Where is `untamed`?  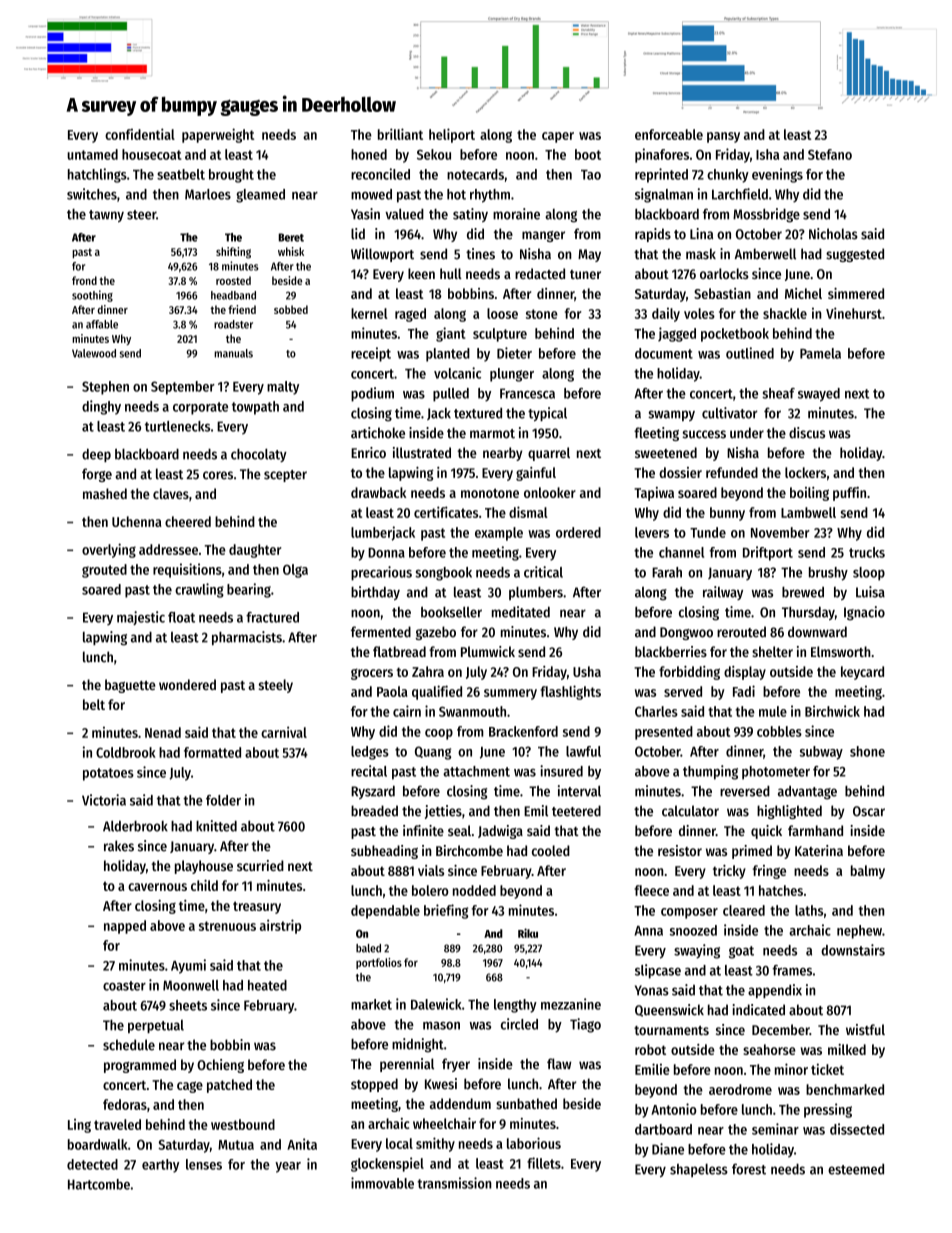
untamed is located at coordinates (92, 154).
